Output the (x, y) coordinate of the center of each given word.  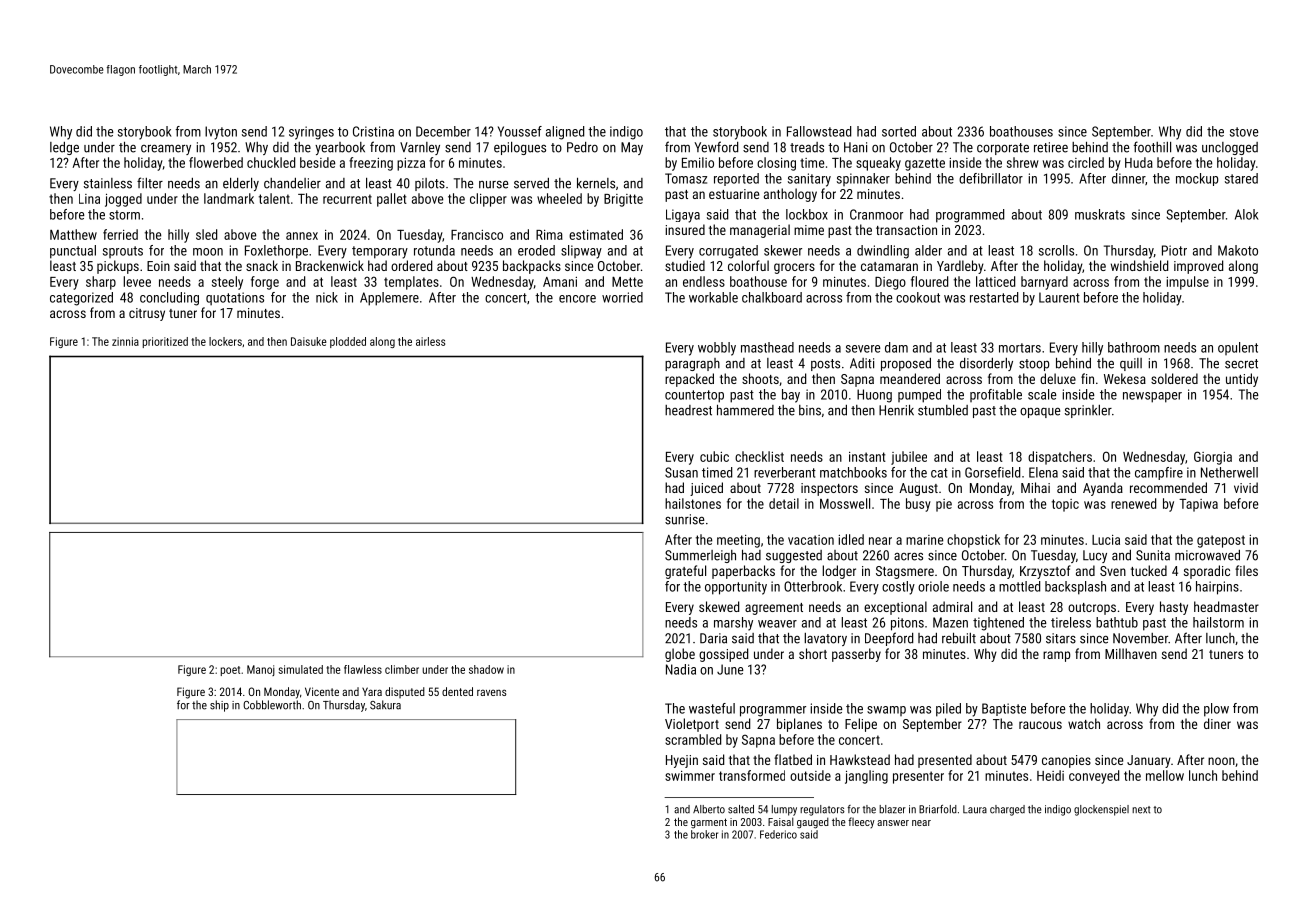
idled (851, 539)
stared (1241, 178)
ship (219, 706)
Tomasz (686, 178)
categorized (81, 299)
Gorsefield (992, 472)
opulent (1238, 348)
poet (230, 671)
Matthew (73, 234)
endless (704, 281)
